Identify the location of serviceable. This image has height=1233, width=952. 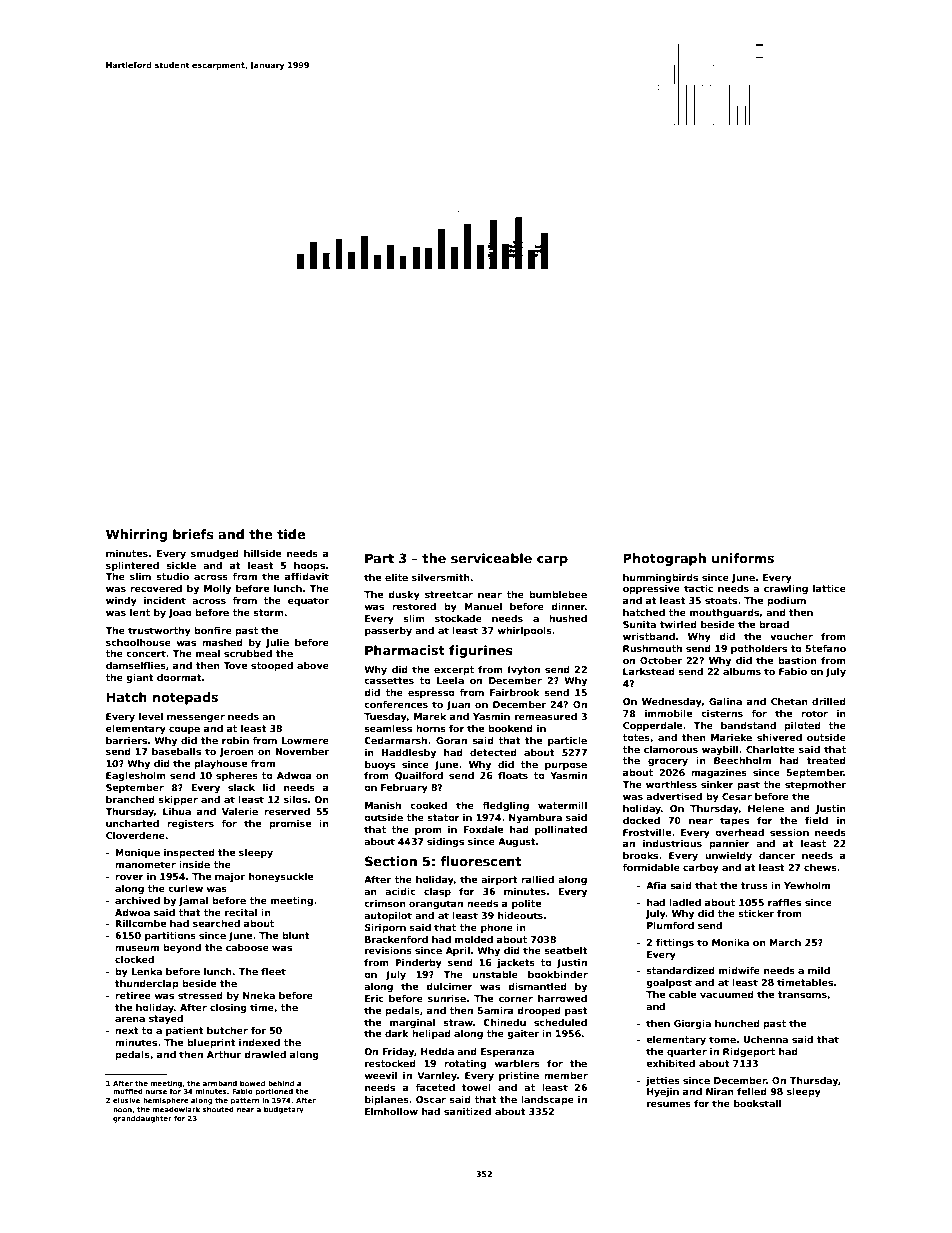
(491, 558).
